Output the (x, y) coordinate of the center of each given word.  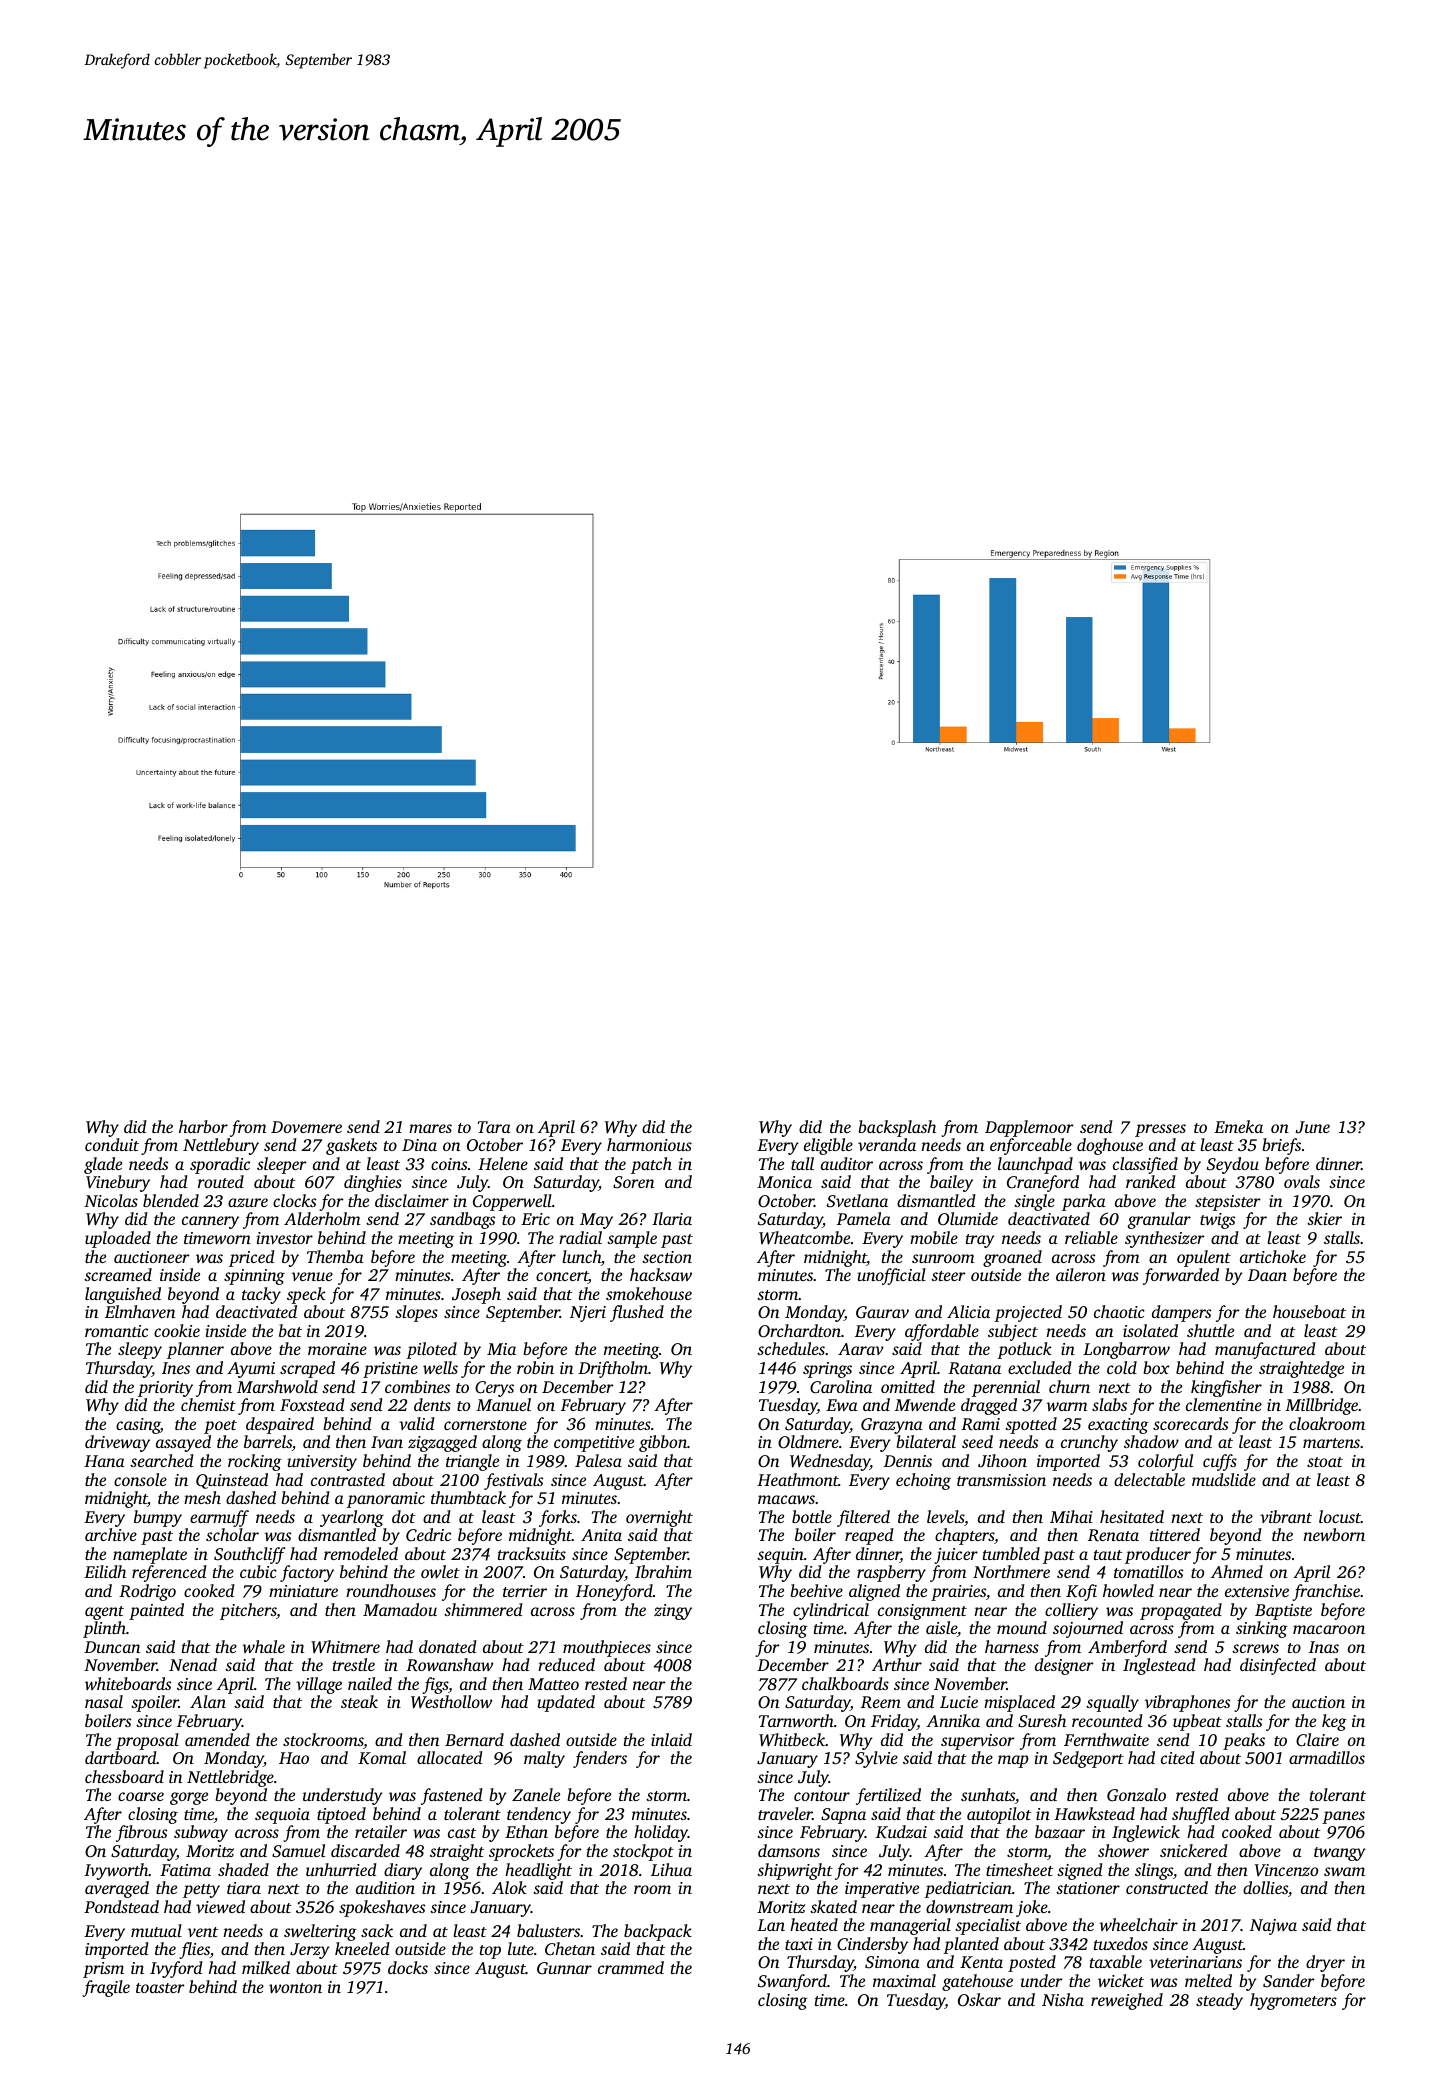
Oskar (979, 2000)
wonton (295, 1988)
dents (432, 1404)
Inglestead (1159, 1666)
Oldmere (808, 1442)
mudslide (1224, 1479)
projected (1028, 1313)
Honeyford (614, 1592)
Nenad (193, 1664)
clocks (294, 1200)
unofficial (891, 1276)
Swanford (792, 1982)
